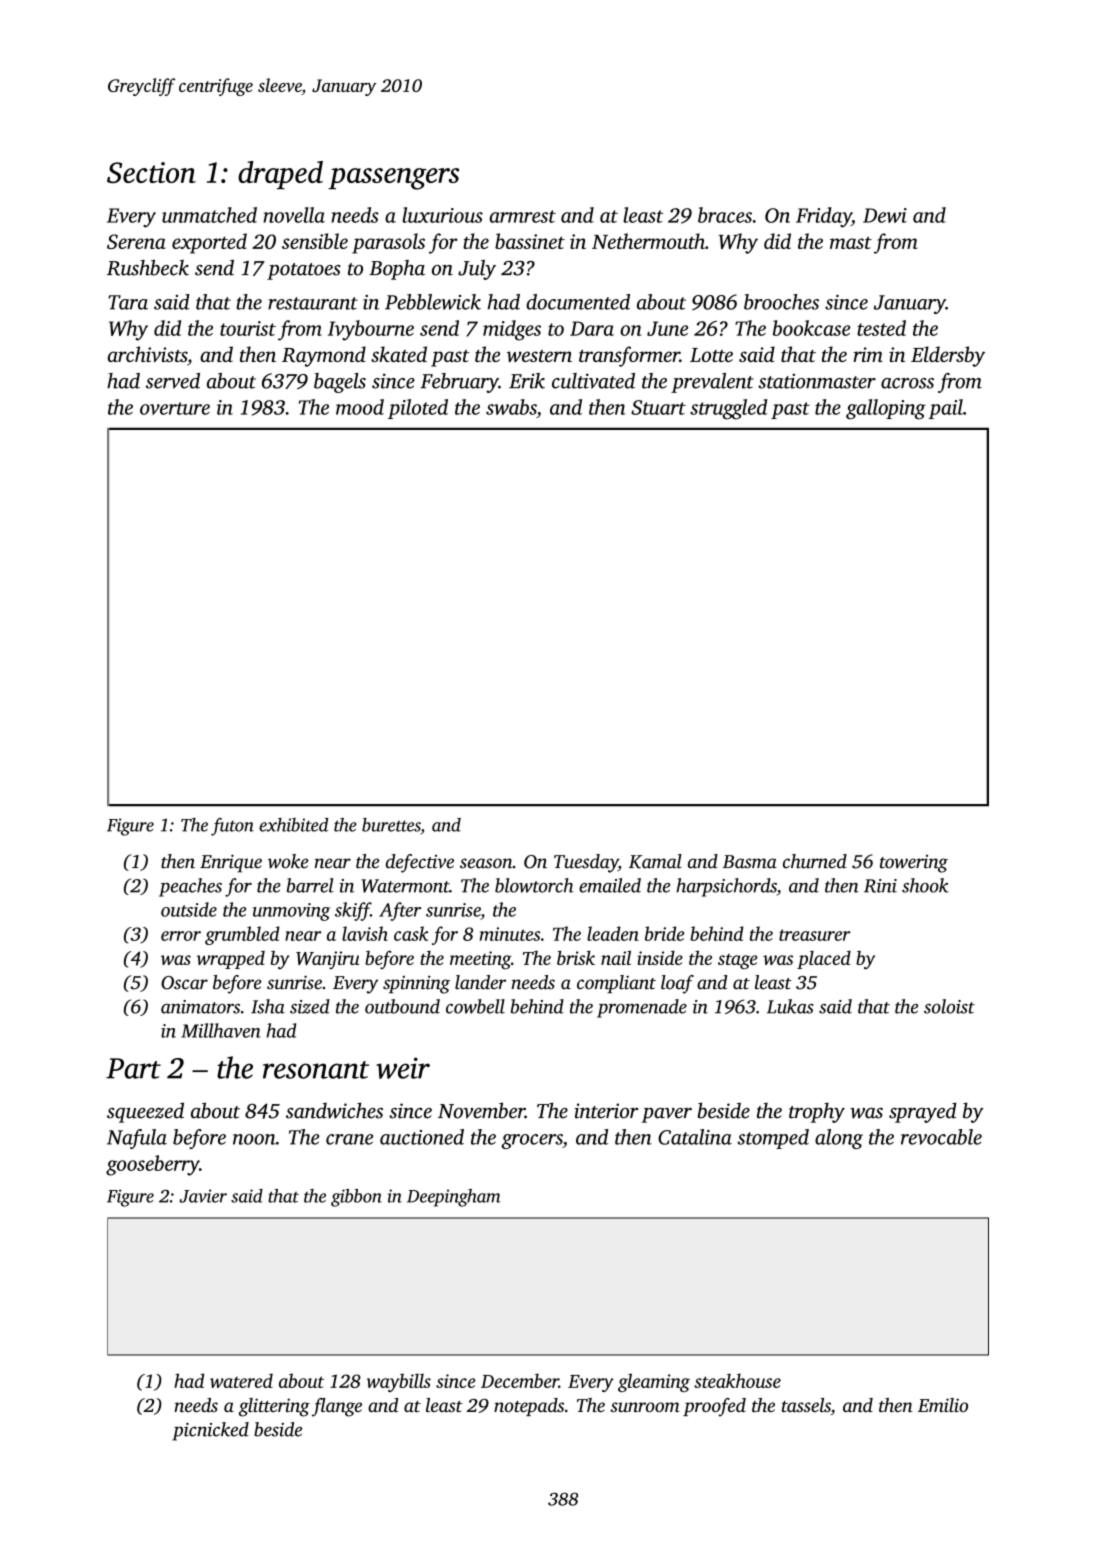 The image size is (1096, 1557). I want to click on Stuart, so click(658, 407).
